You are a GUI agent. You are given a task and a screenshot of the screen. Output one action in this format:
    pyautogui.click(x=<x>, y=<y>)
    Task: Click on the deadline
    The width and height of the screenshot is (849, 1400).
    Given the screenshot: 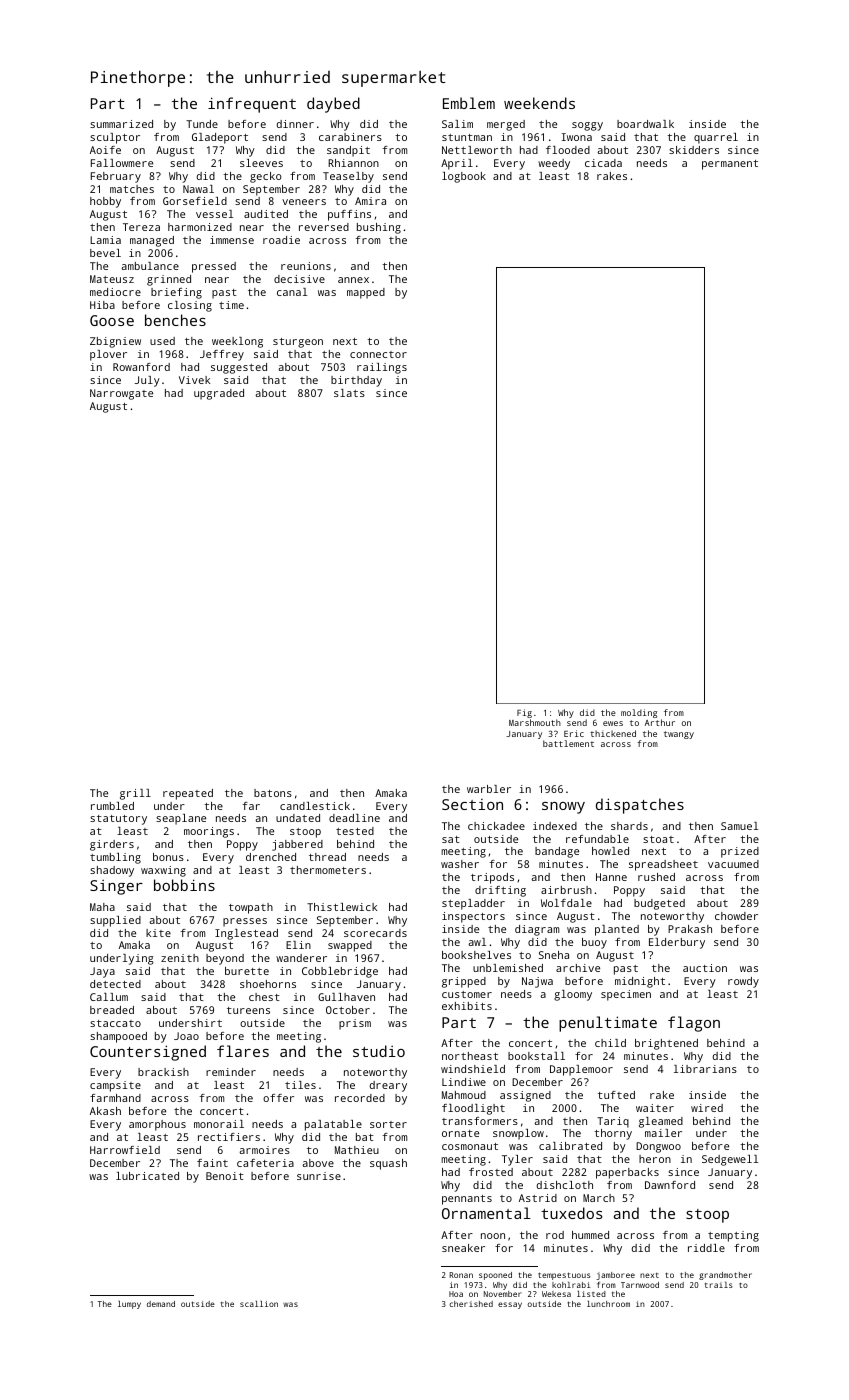 What is the action you would take?
    pyautogui.click(x=354, y=818)
